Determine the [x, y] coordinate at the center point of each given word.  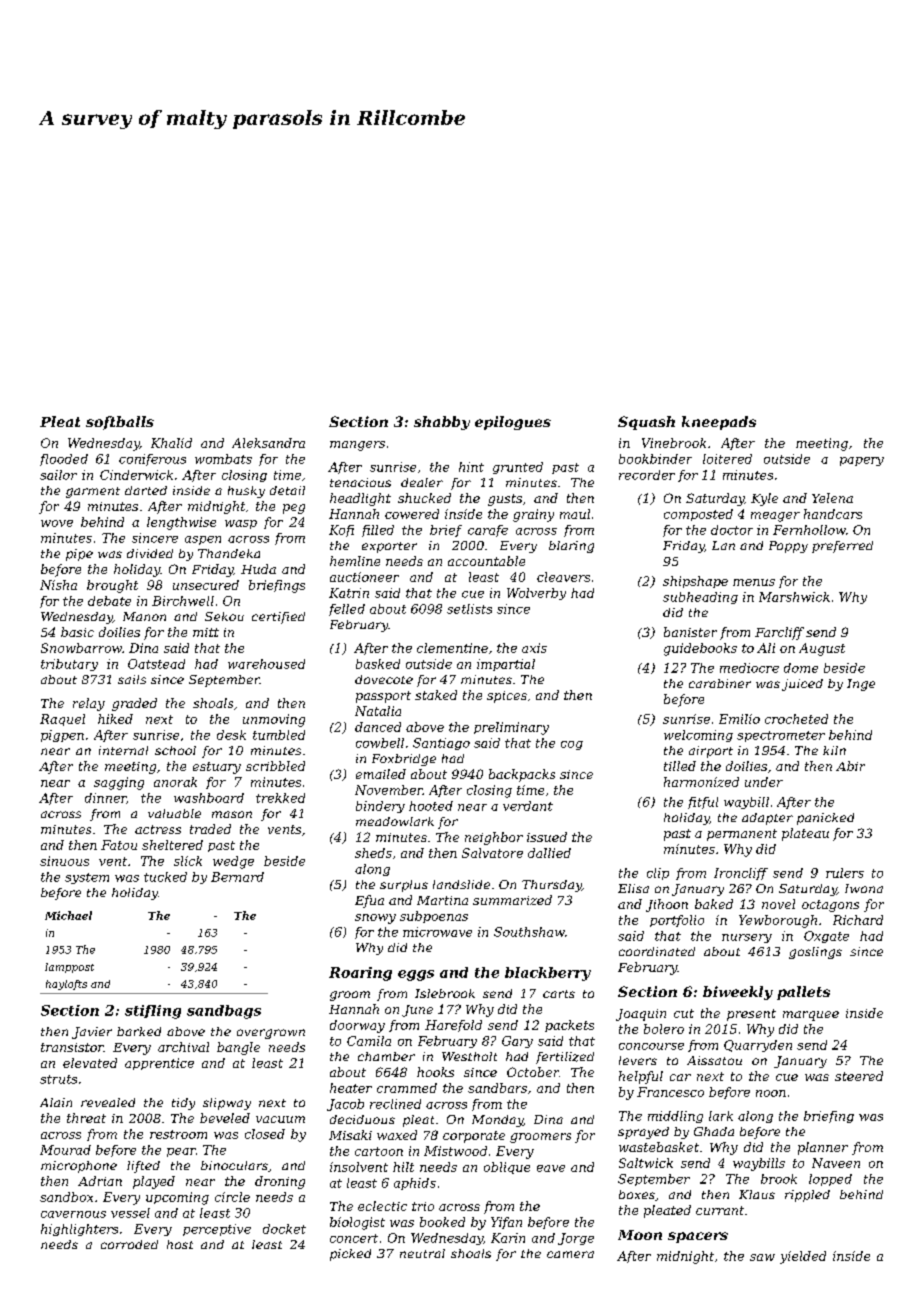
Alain [56, 1102]
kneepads [719, 423]
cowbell [380, 743]
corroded [129, 1244]
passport [383, 697]
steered [859, 1076]
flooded [64, 460]
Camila [369, 1041]
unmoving [274, 720]
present [751, 1015]
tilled [680, 766]
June [417, 1011]
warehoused [266, 664]
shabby [442, 423]
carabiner [720, 683]
